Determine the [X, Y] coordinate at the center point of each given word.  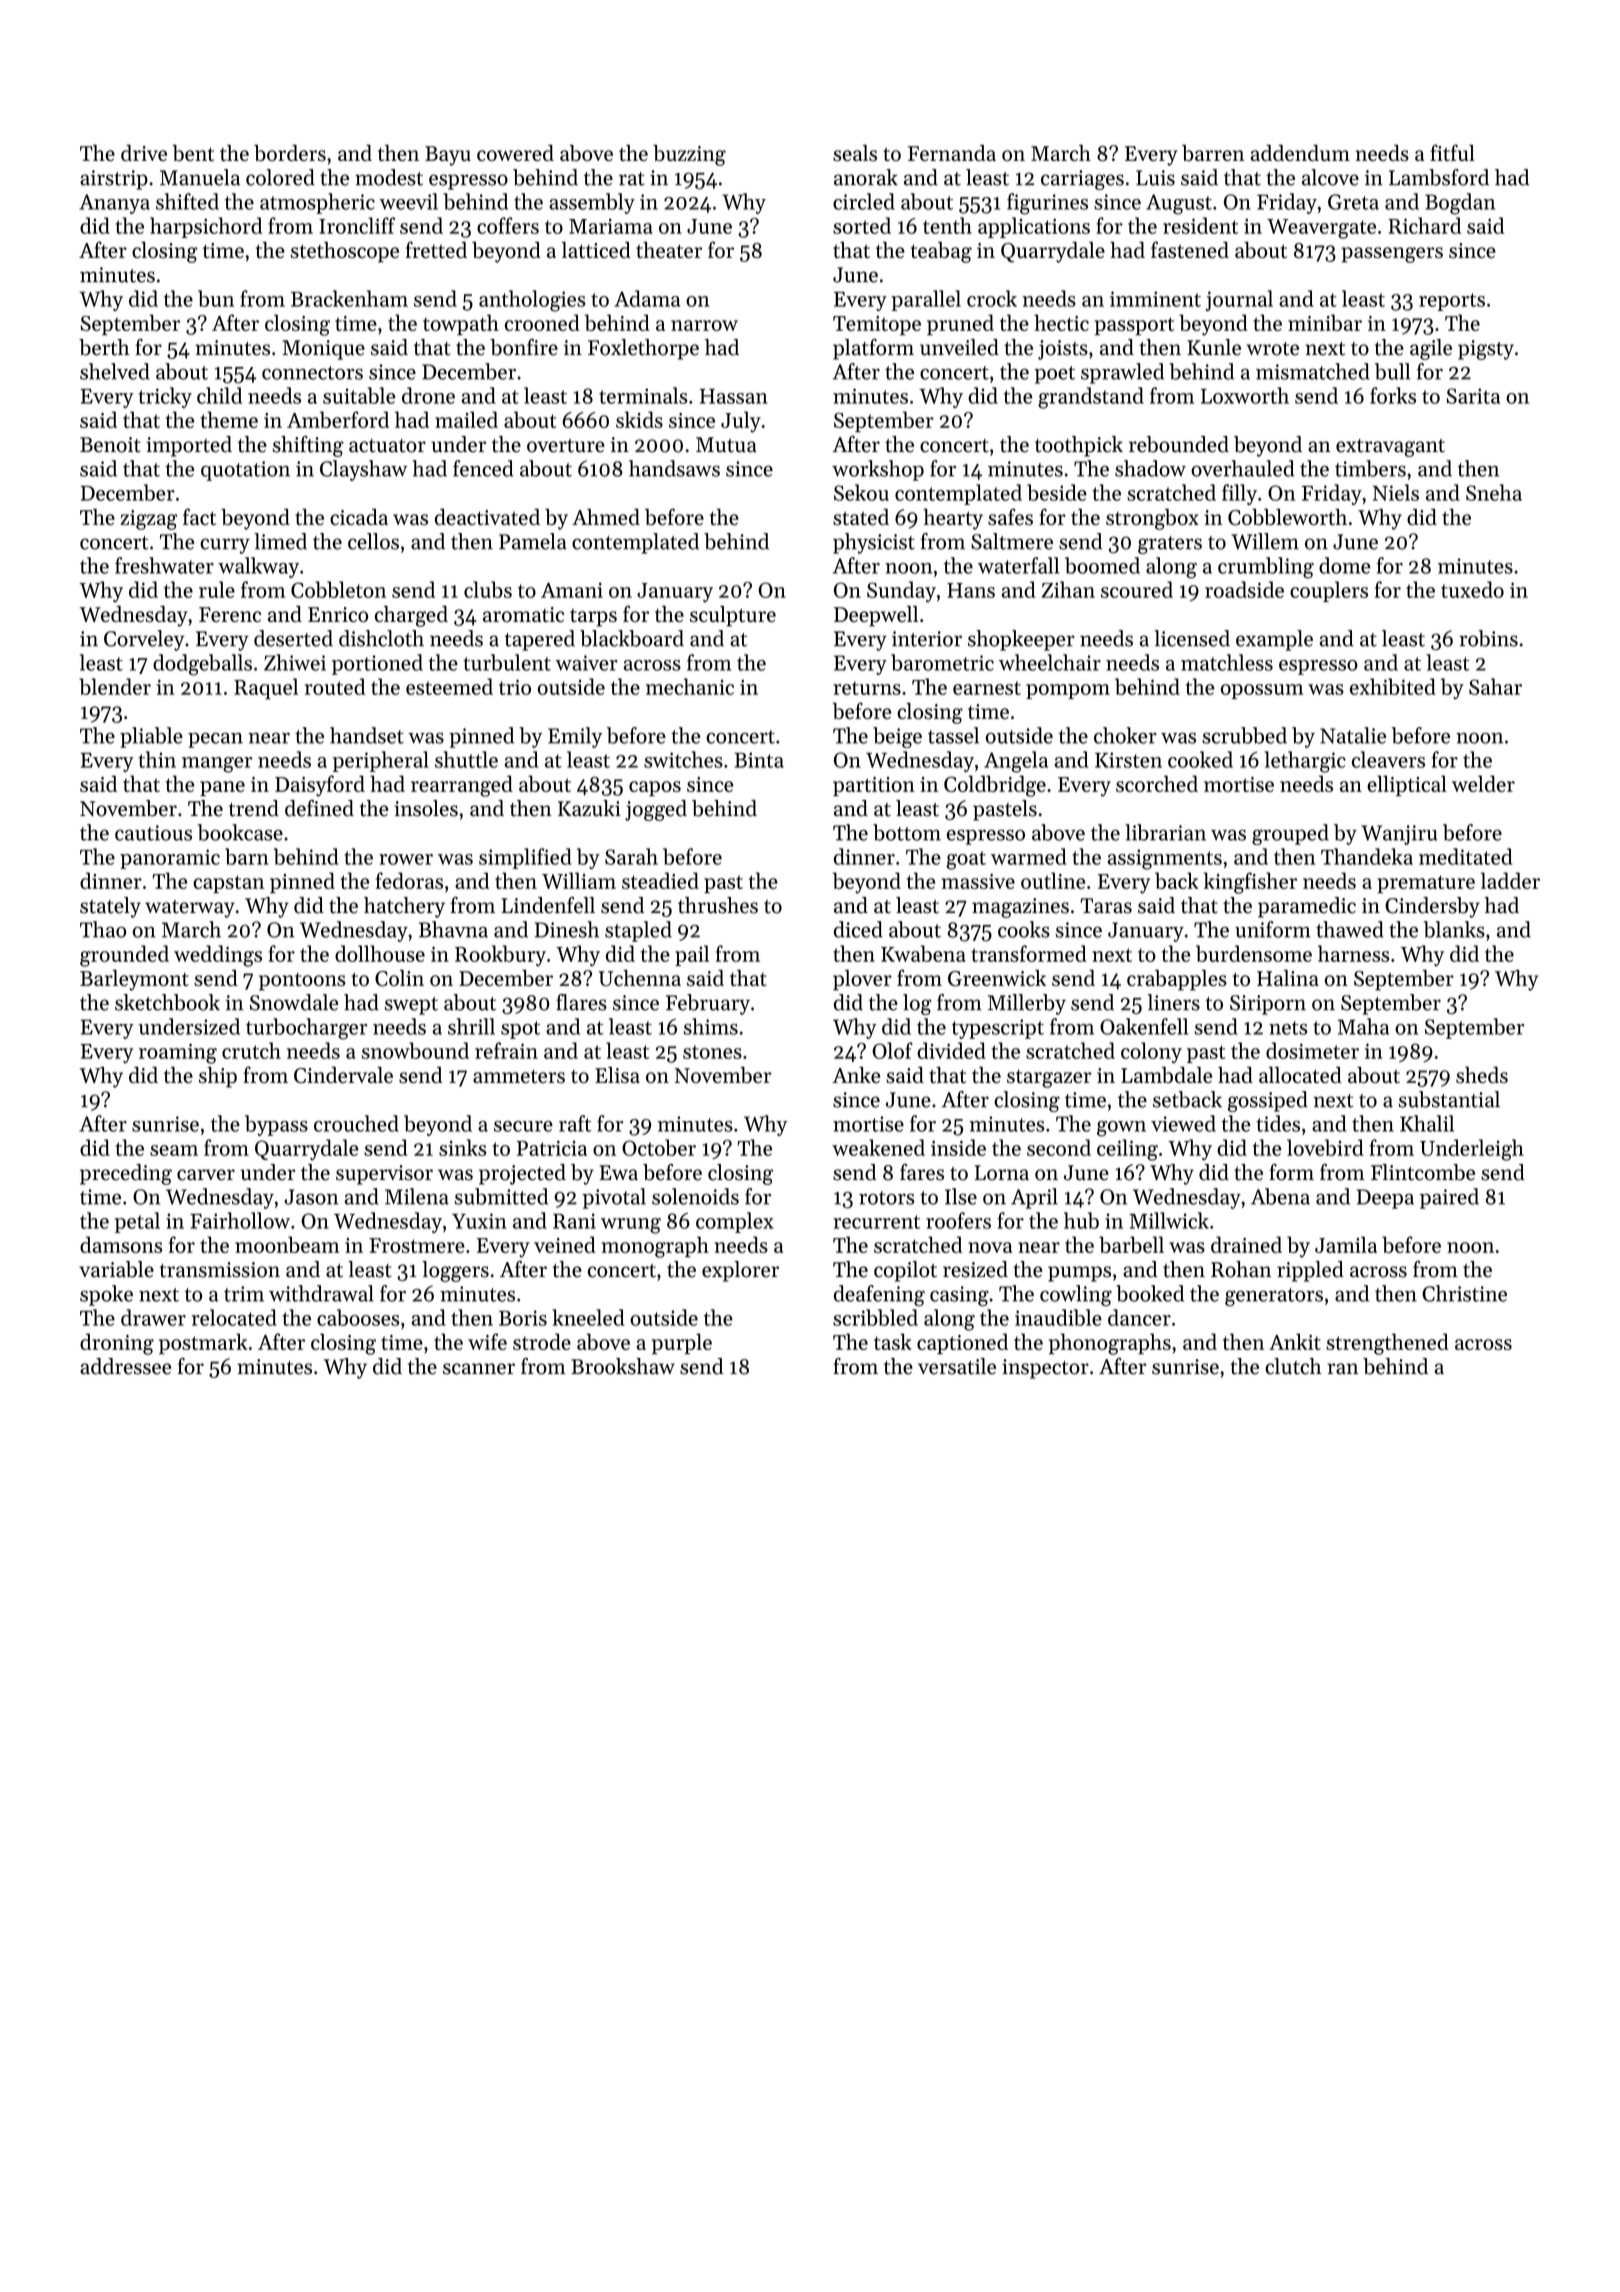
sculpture [733, 616]
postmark [203, 1343]
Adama [647, 298]
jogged [656, 810]
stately [110, 907]
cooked [1200, 759]
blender [115, 686]
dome [1345, 565]
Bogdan [1460, 204]
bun [216, 298]
